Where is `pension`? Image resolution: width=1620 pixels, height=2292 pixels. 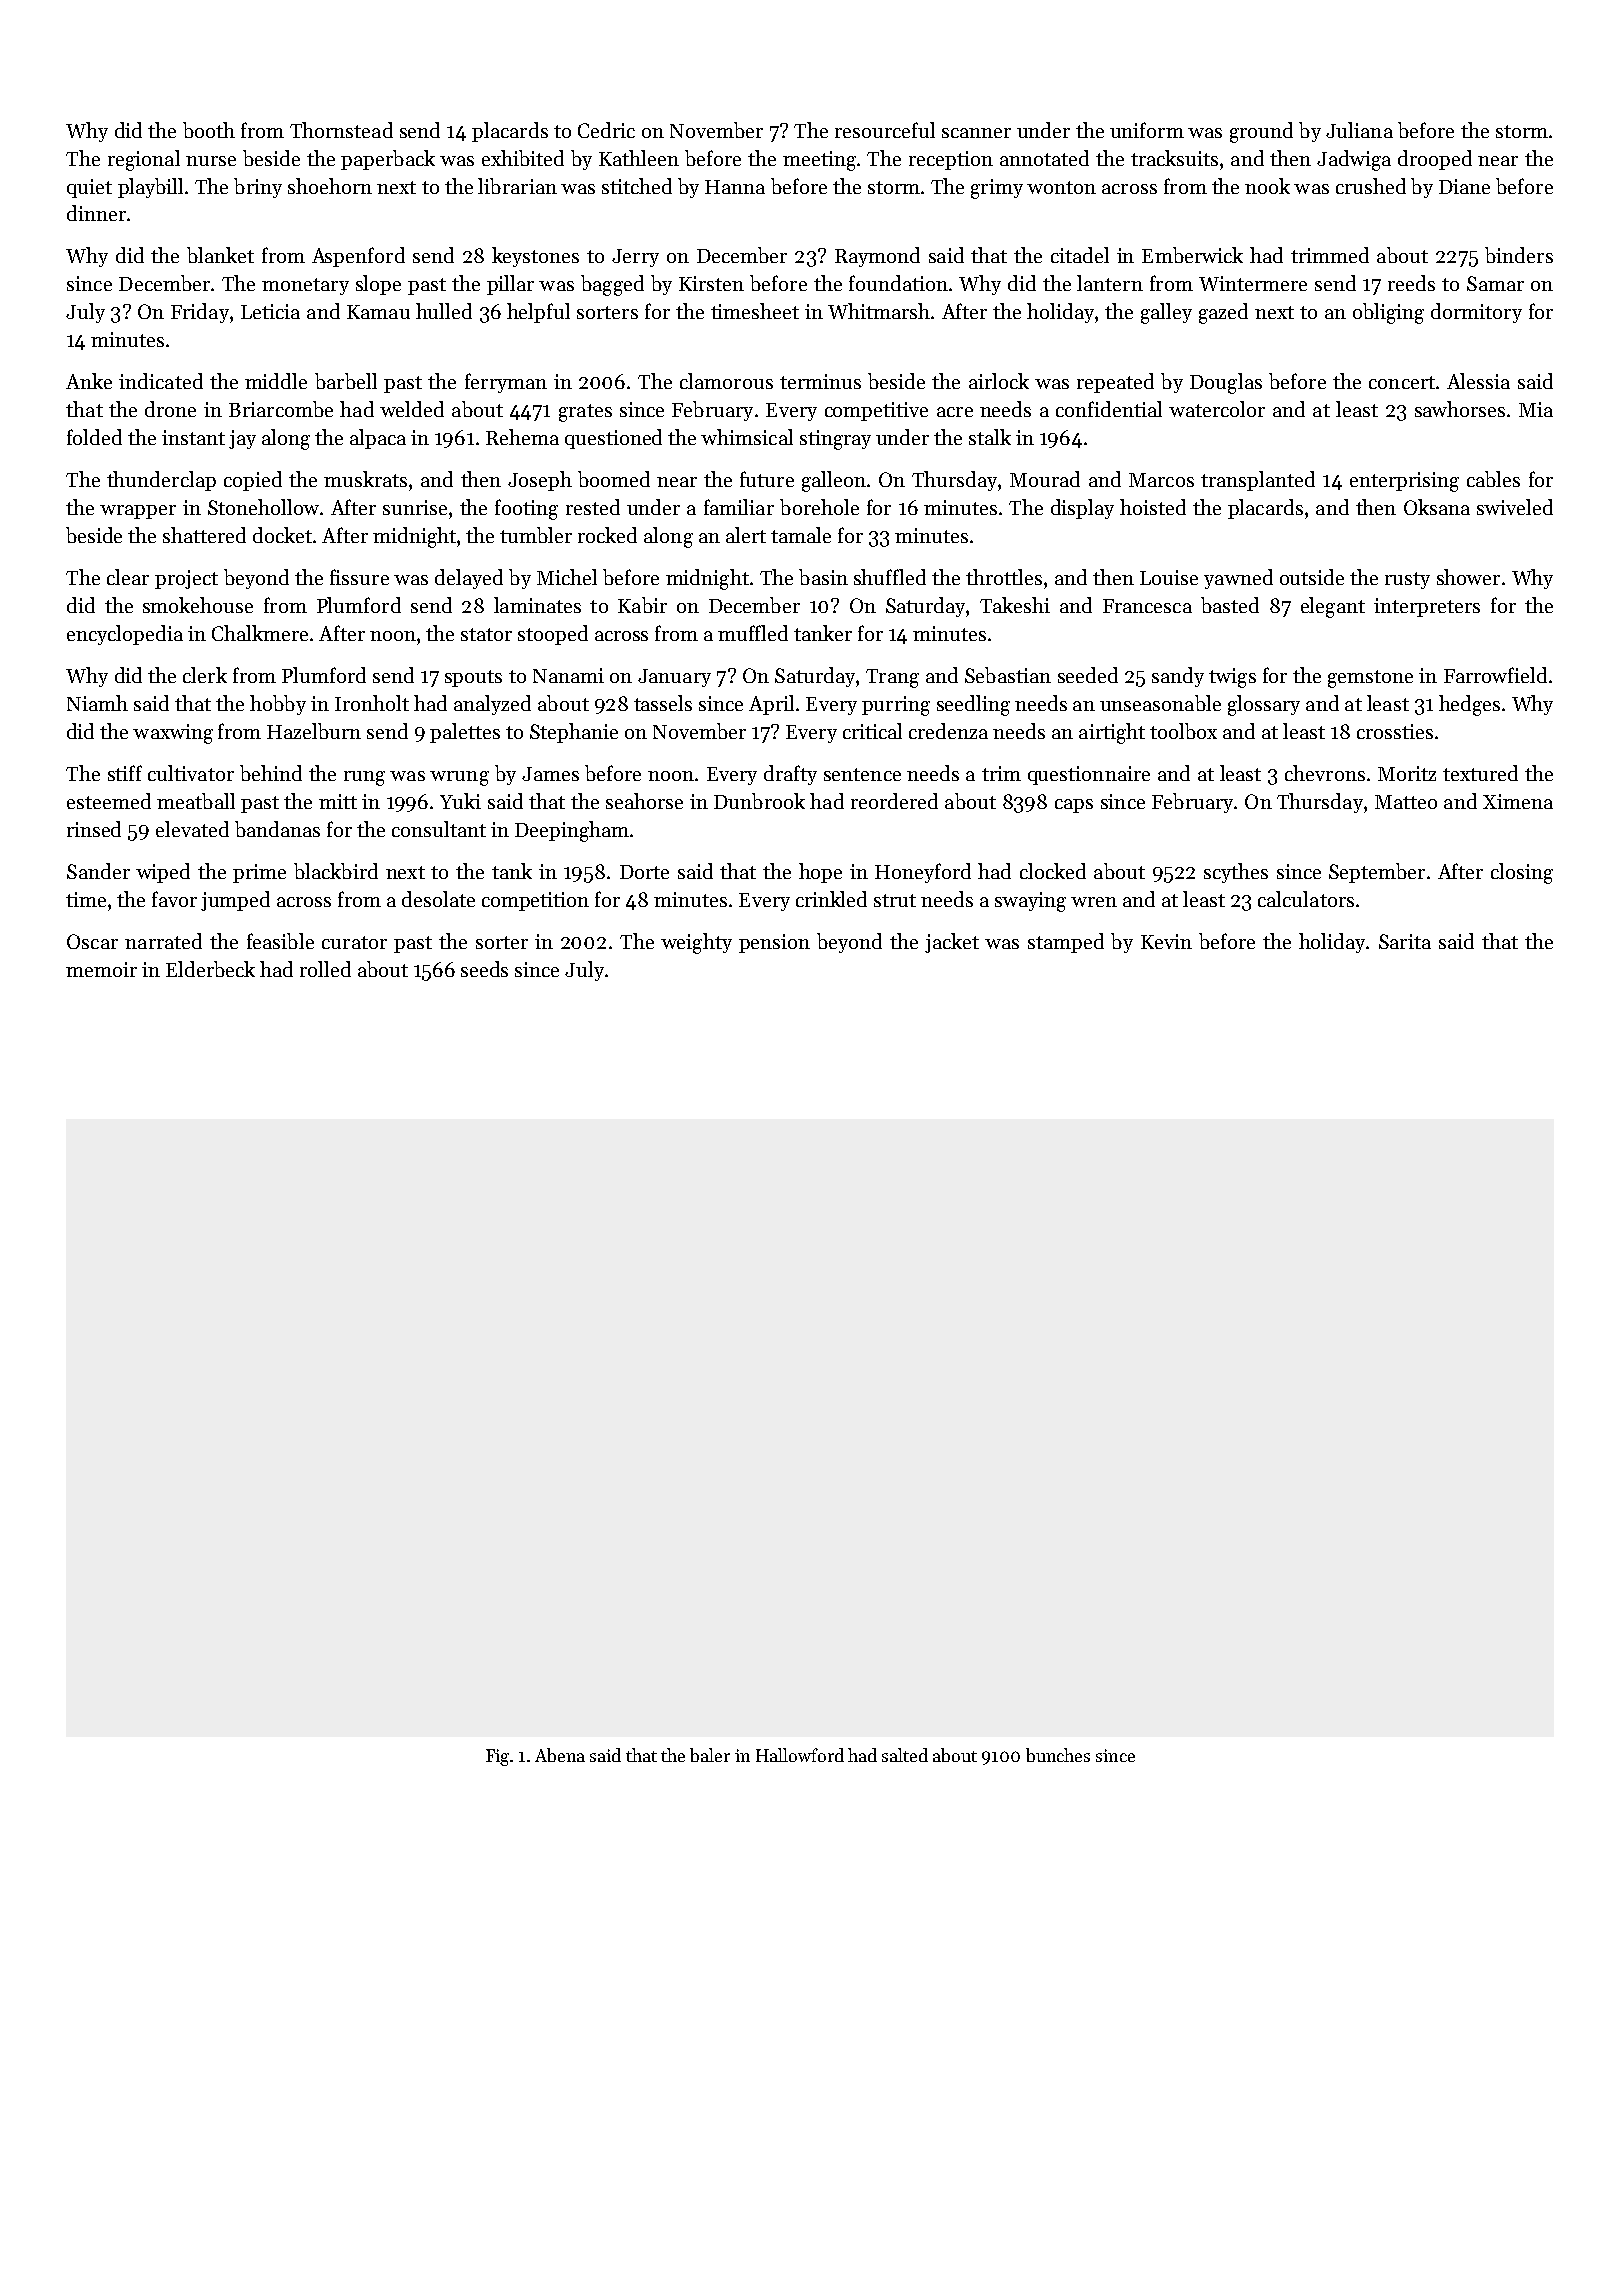
pension is located at coordinates (774, 943).
